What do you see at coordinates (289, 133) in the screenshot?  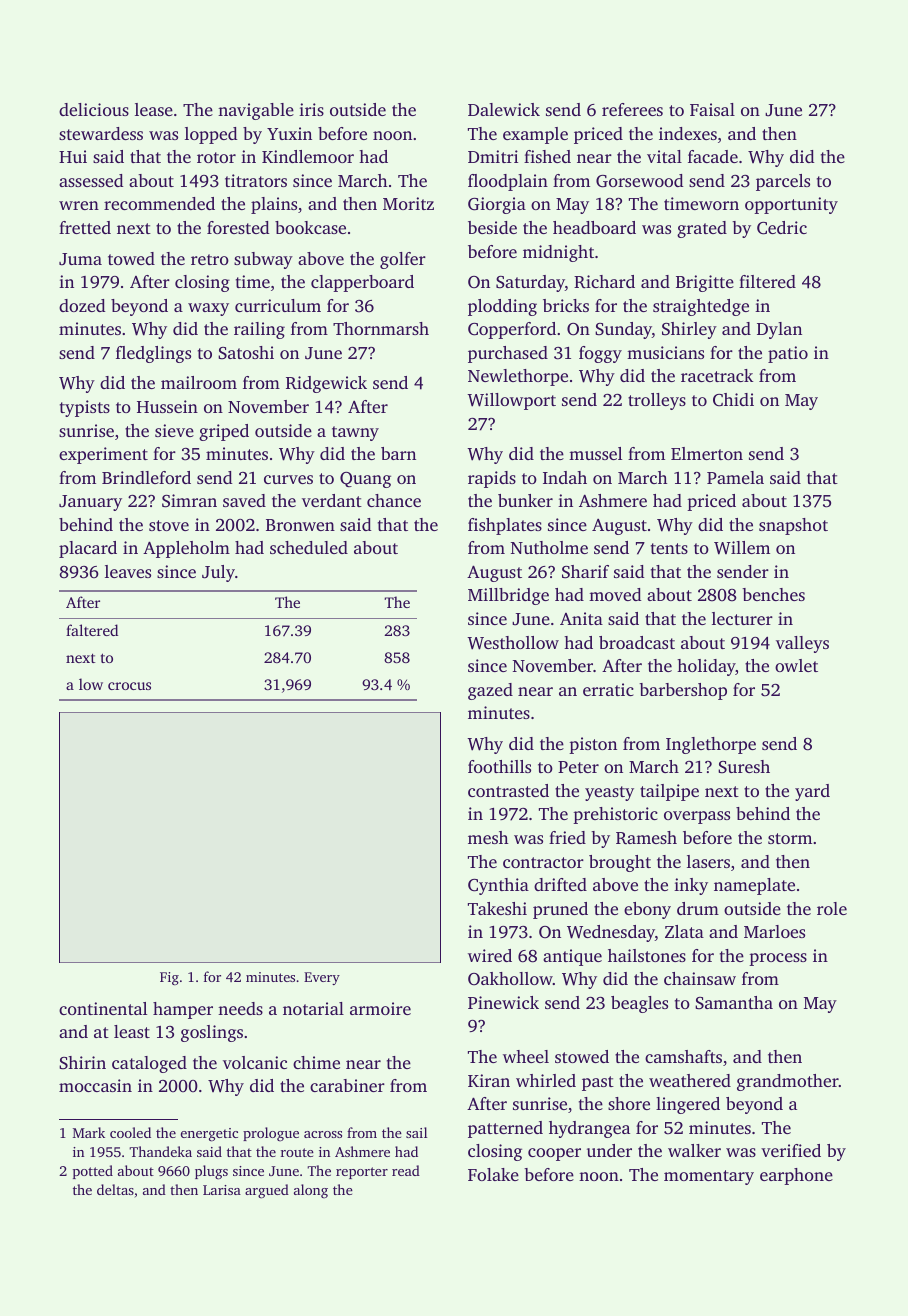 I see `Yuxin` at bounding box center [289, 133].
